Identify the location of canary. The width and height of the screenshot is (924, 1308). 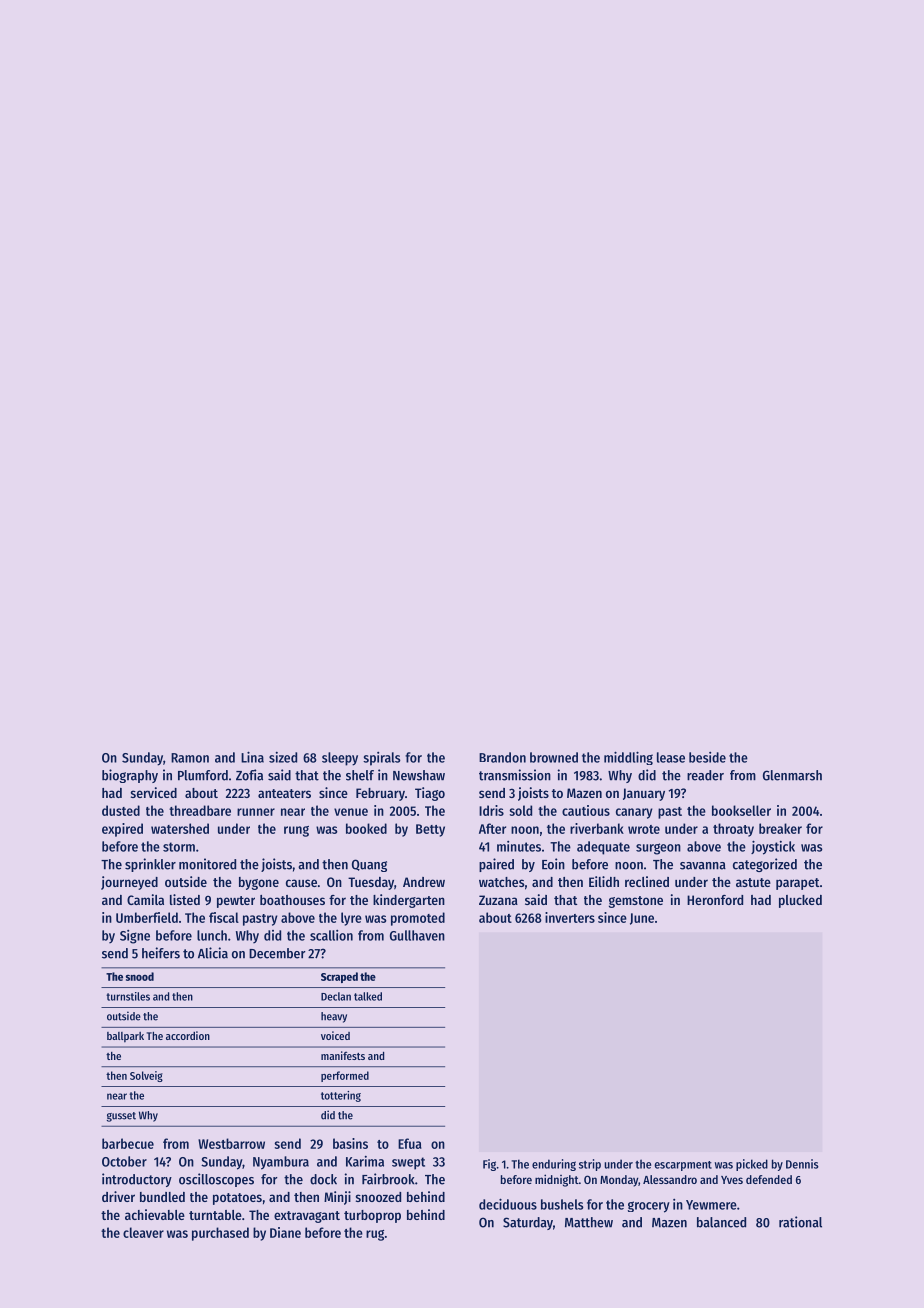
(634, 813).
